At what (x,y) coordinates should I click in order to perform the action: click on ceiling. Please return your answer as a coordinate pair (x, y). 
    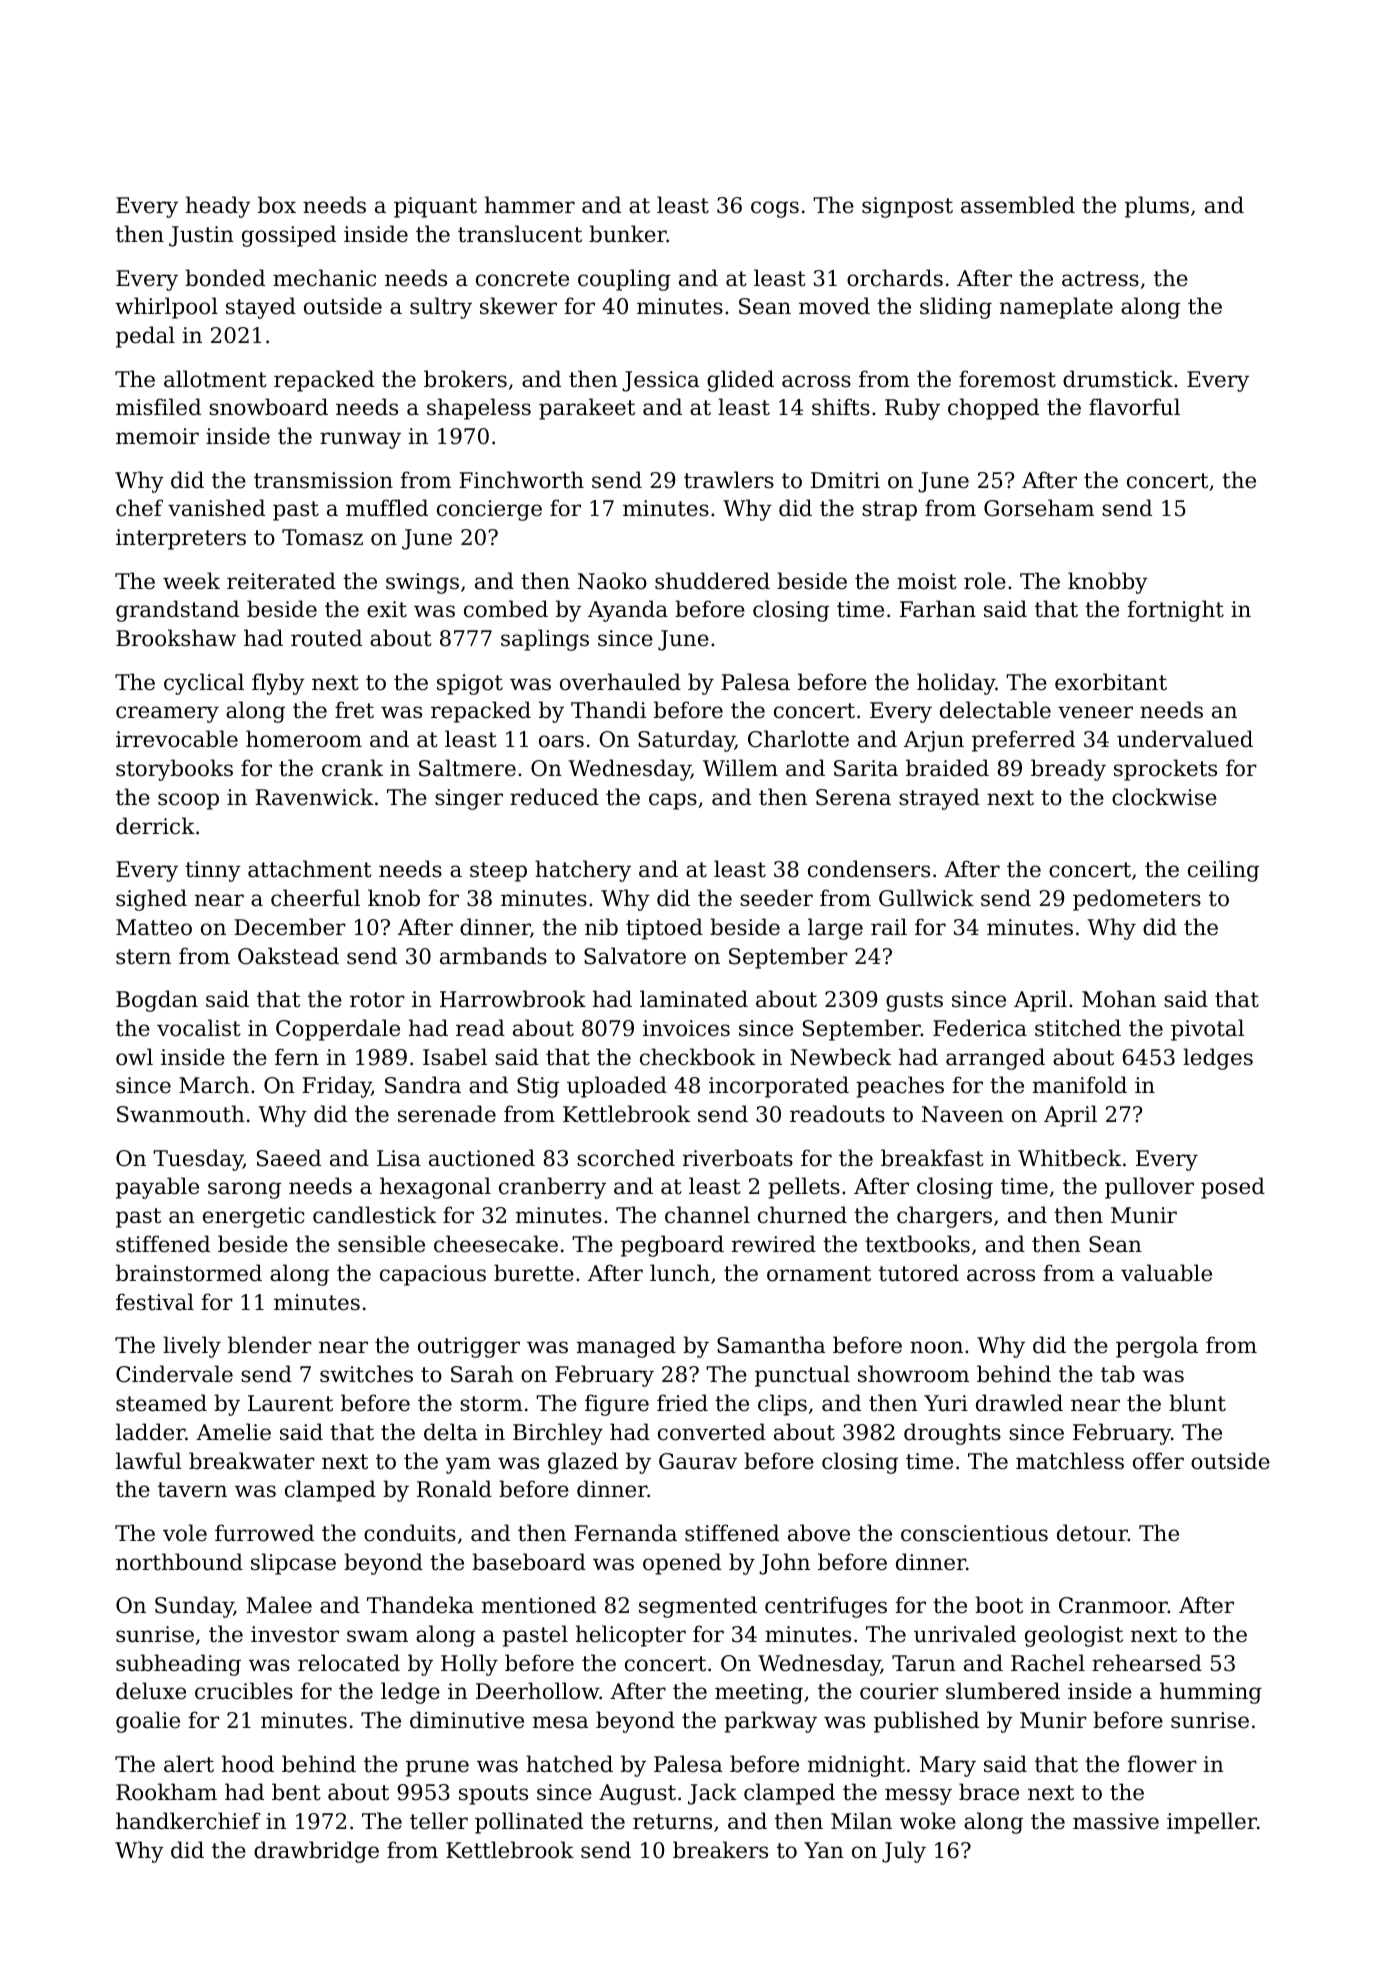
    Looking at the image, I should click on (1223, 871).
